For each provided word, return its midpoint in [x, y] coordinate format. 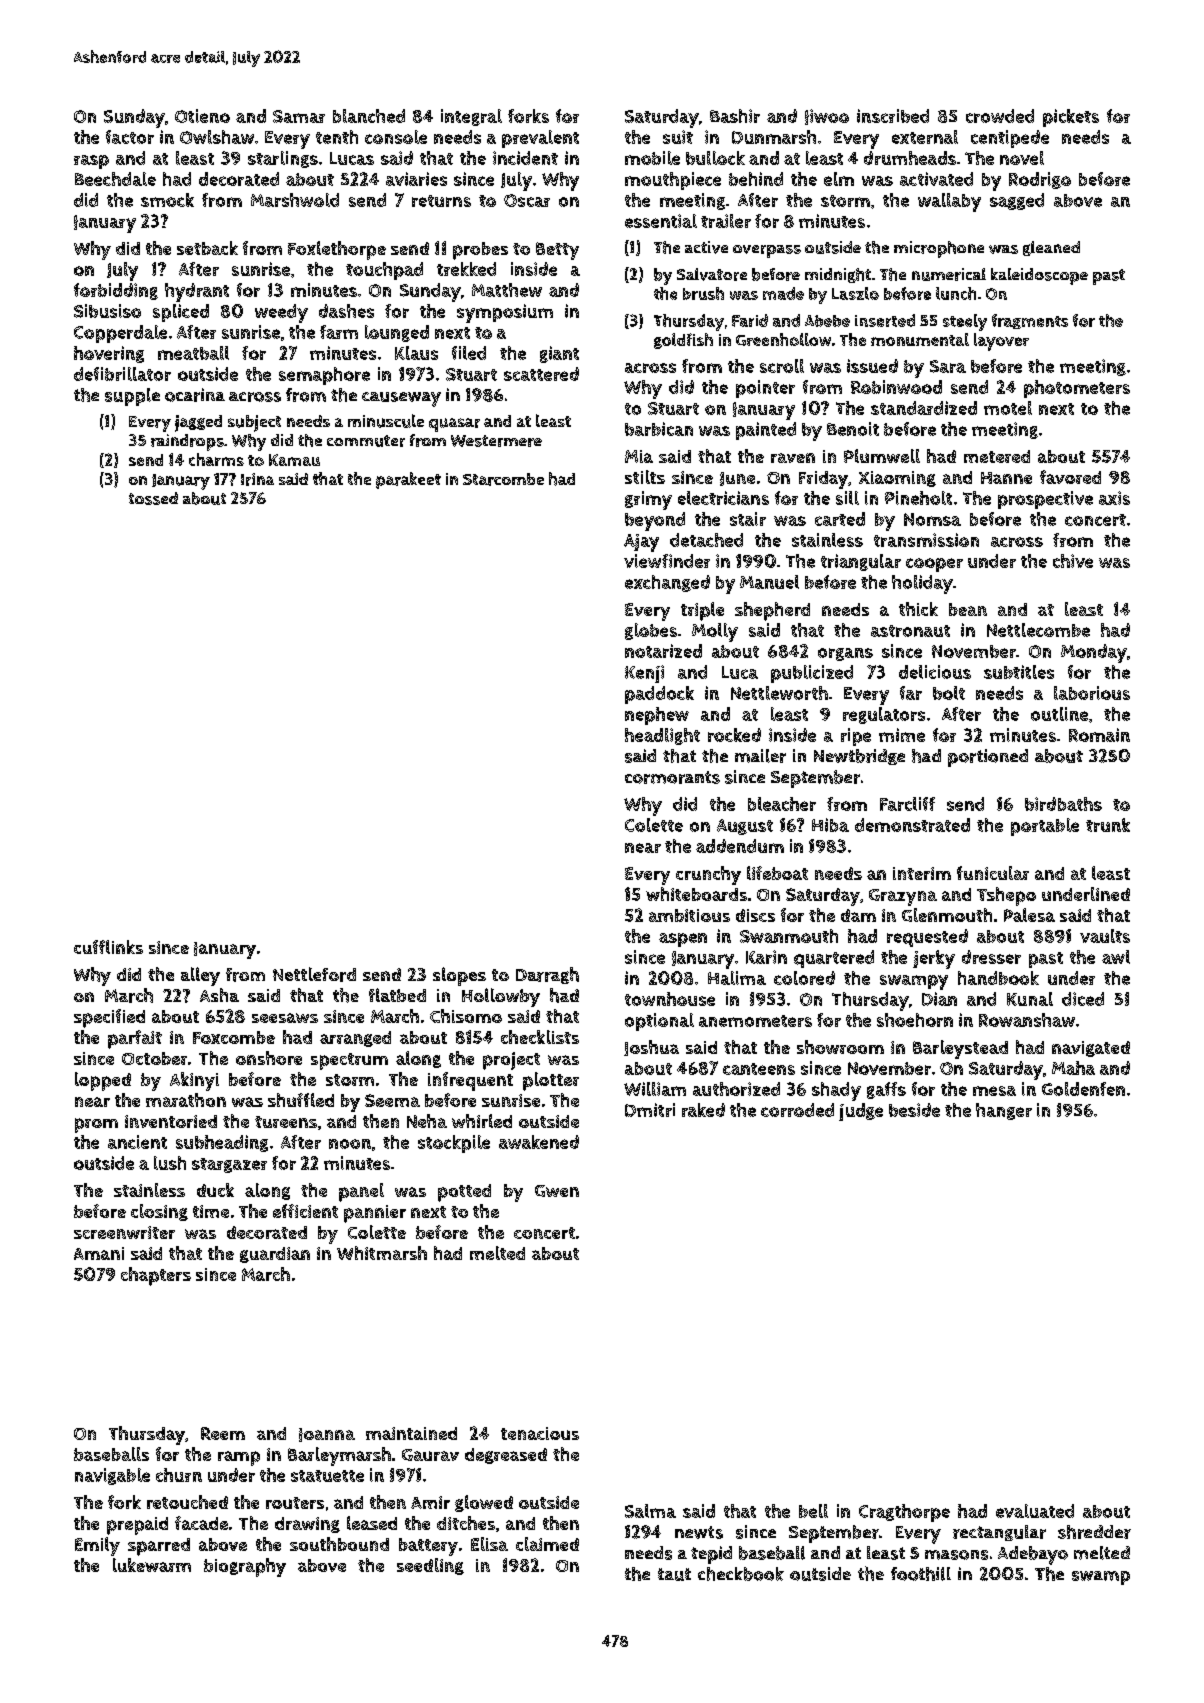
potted [464, 1193]
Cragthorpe [904, 1513]
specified [109, 1018]
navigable [112, 1476]
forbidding [116, 291]
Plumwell [882, 456]
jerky [934, 959]
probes [480, 251]
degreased [506, 1456]
